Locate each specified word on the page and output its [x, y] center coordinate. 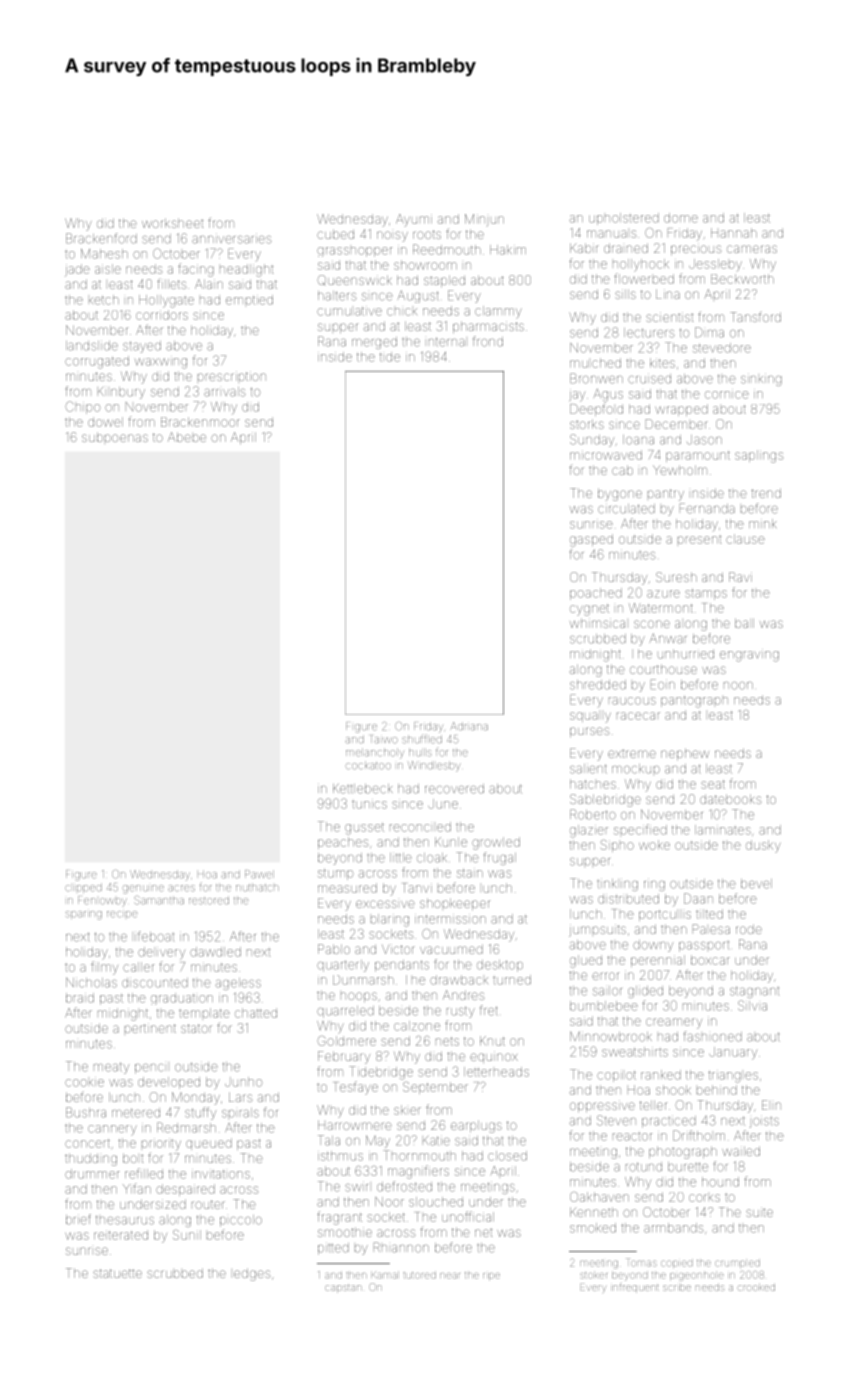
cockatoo [368, 765]
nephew [685, 754]
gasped [591, 540]
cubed [335, 234]
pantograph [694, 702]
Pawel [259, 874]
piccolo [241, 1221]
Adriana [469, 726]
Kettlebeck [362, 789]
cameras [752, 249]
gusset [364, 829]
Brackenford [101, 238]
